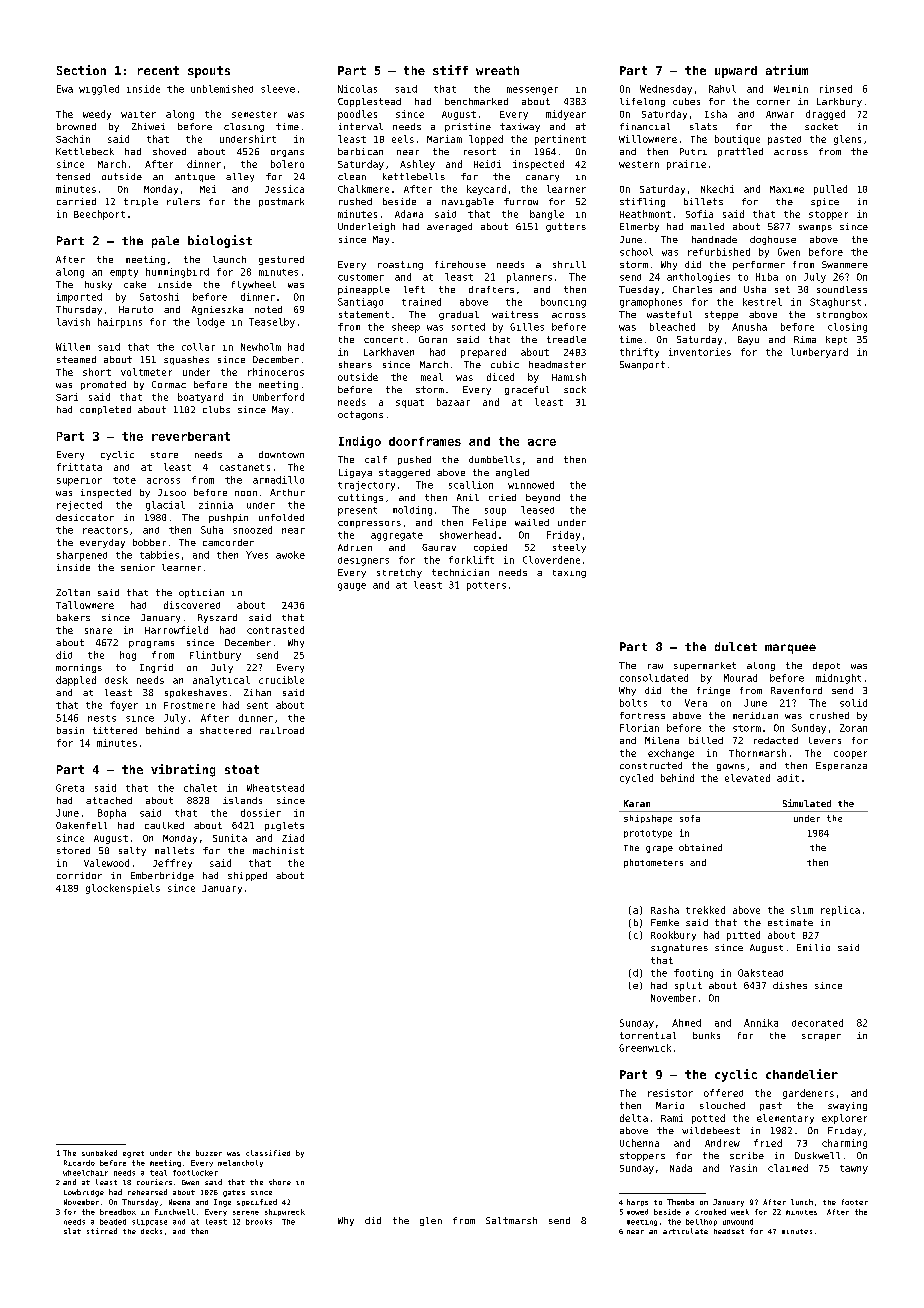  What do you see at coordinates (511, 1220) in the document?
I see `Saltmarsh` at bounding box center [511, 1220].
